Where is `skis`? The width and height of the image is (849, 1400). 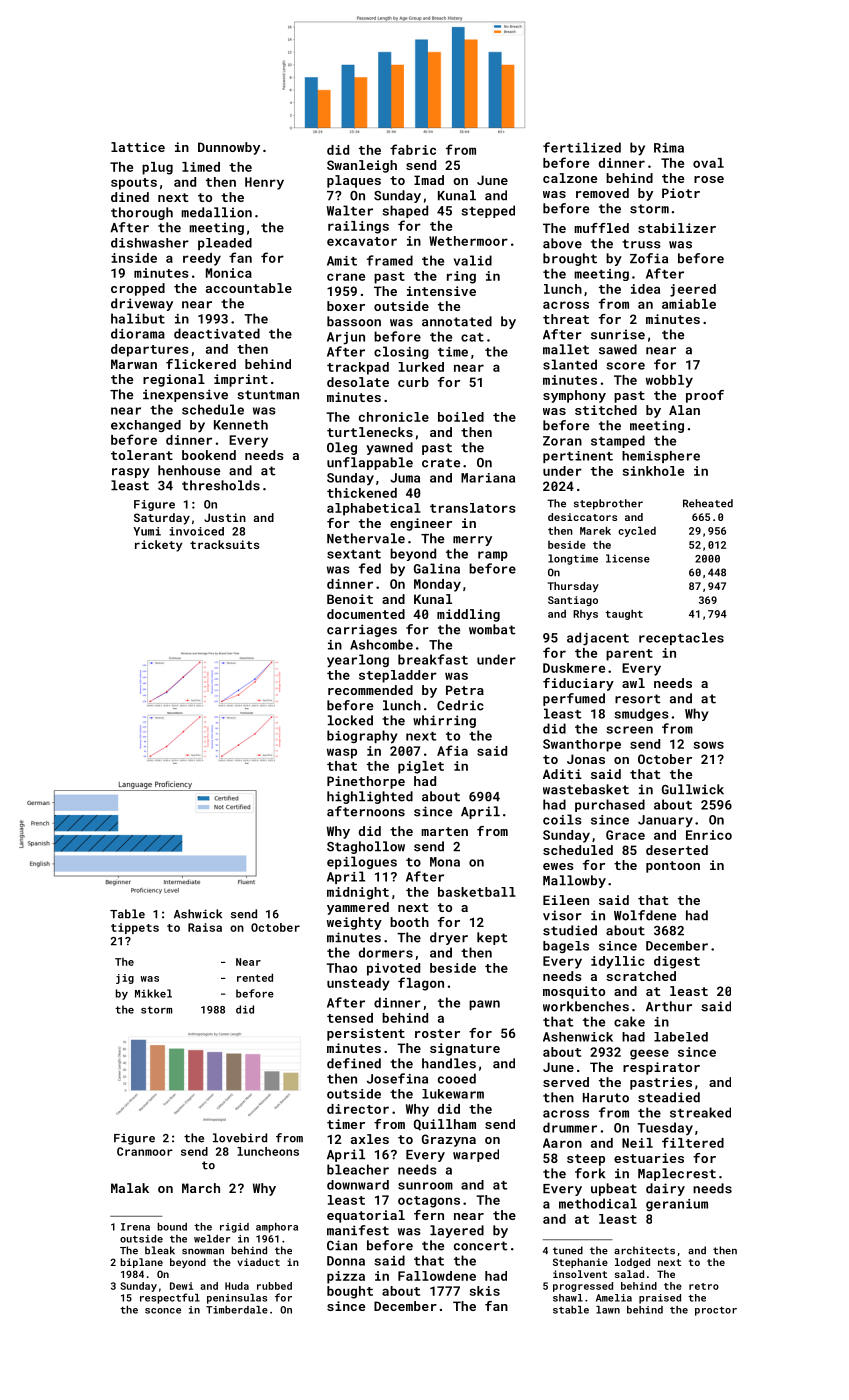
skis is located at coordinates (485, 1291).
